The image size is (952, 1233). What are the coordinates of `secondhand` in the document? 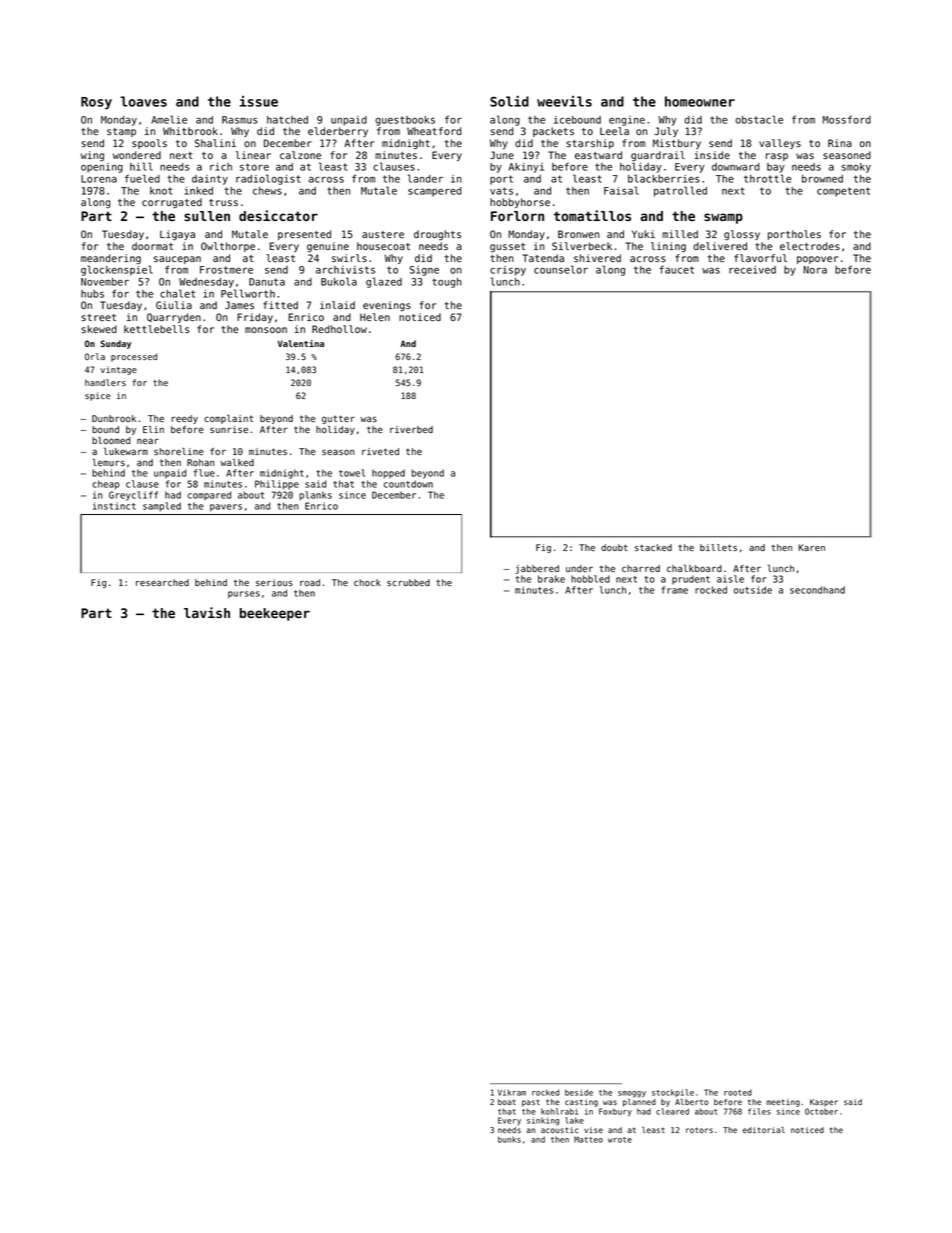 It's located at (817, 590).
